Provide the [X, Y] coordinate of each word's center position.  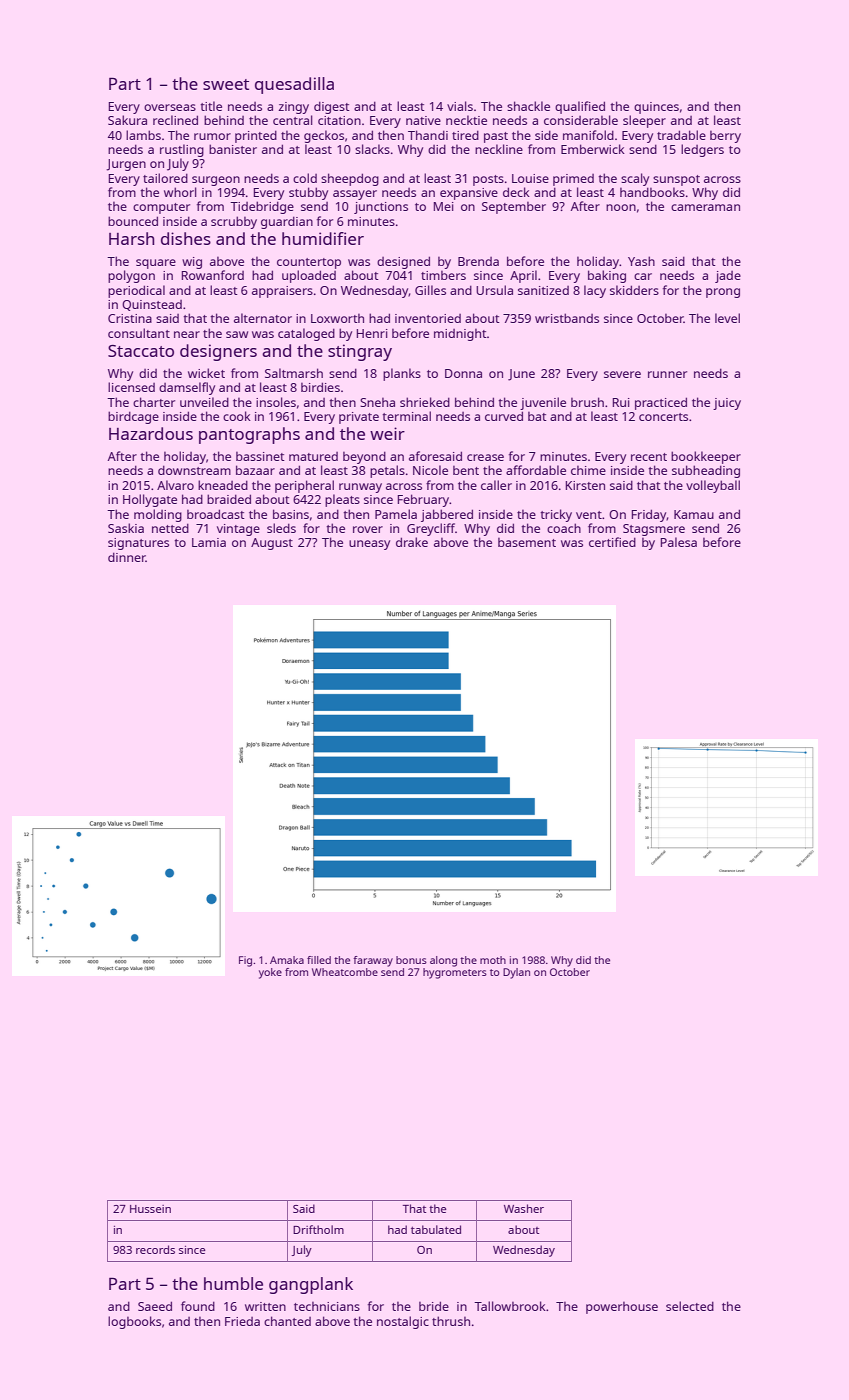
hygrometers [455, 973]
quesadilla [294, 85]
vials [460, 106]
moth [493, 960]
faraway [373, 961]
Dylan [516, 973]
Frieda [242, 1321]
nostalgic [403, 1322]
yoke [270, 973]
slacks [372, 149]
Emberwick [593, 149]
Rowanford [213, 275]
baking [607, 276]
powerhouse [622, 1308]
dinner [127, 557]
